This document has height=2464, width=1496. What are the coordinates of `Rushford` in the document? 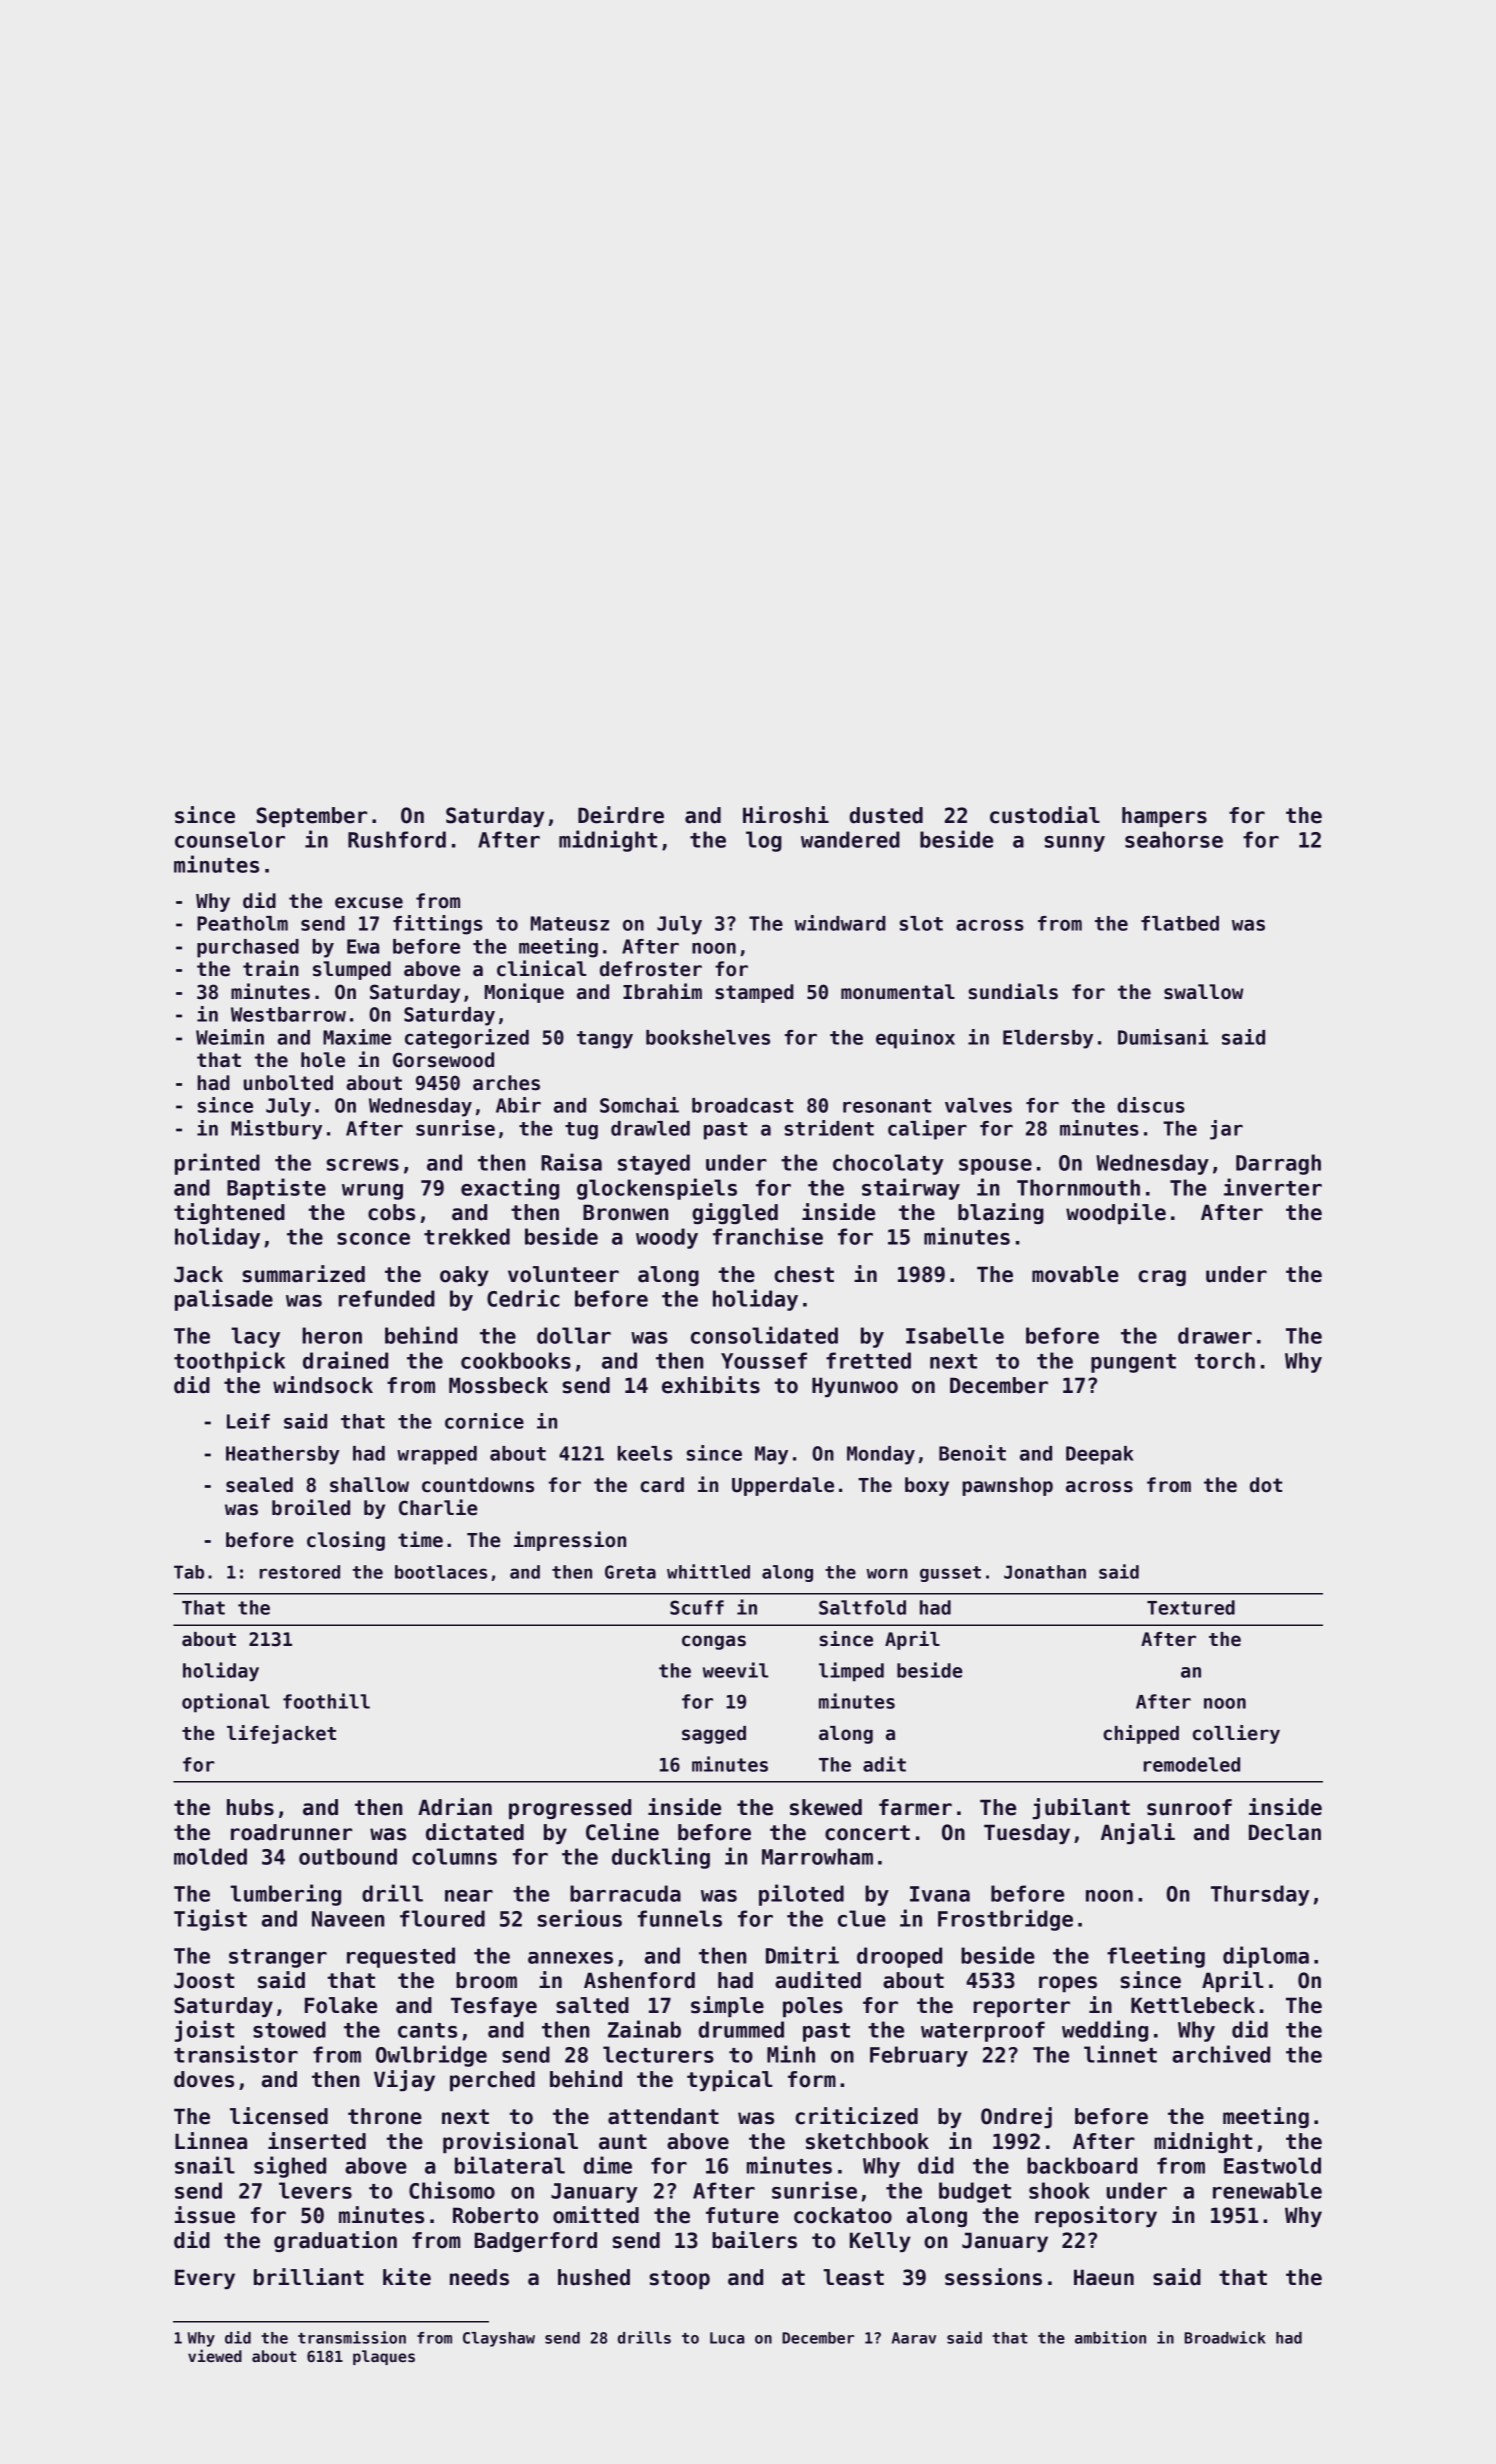 It's located at (397, 839).
